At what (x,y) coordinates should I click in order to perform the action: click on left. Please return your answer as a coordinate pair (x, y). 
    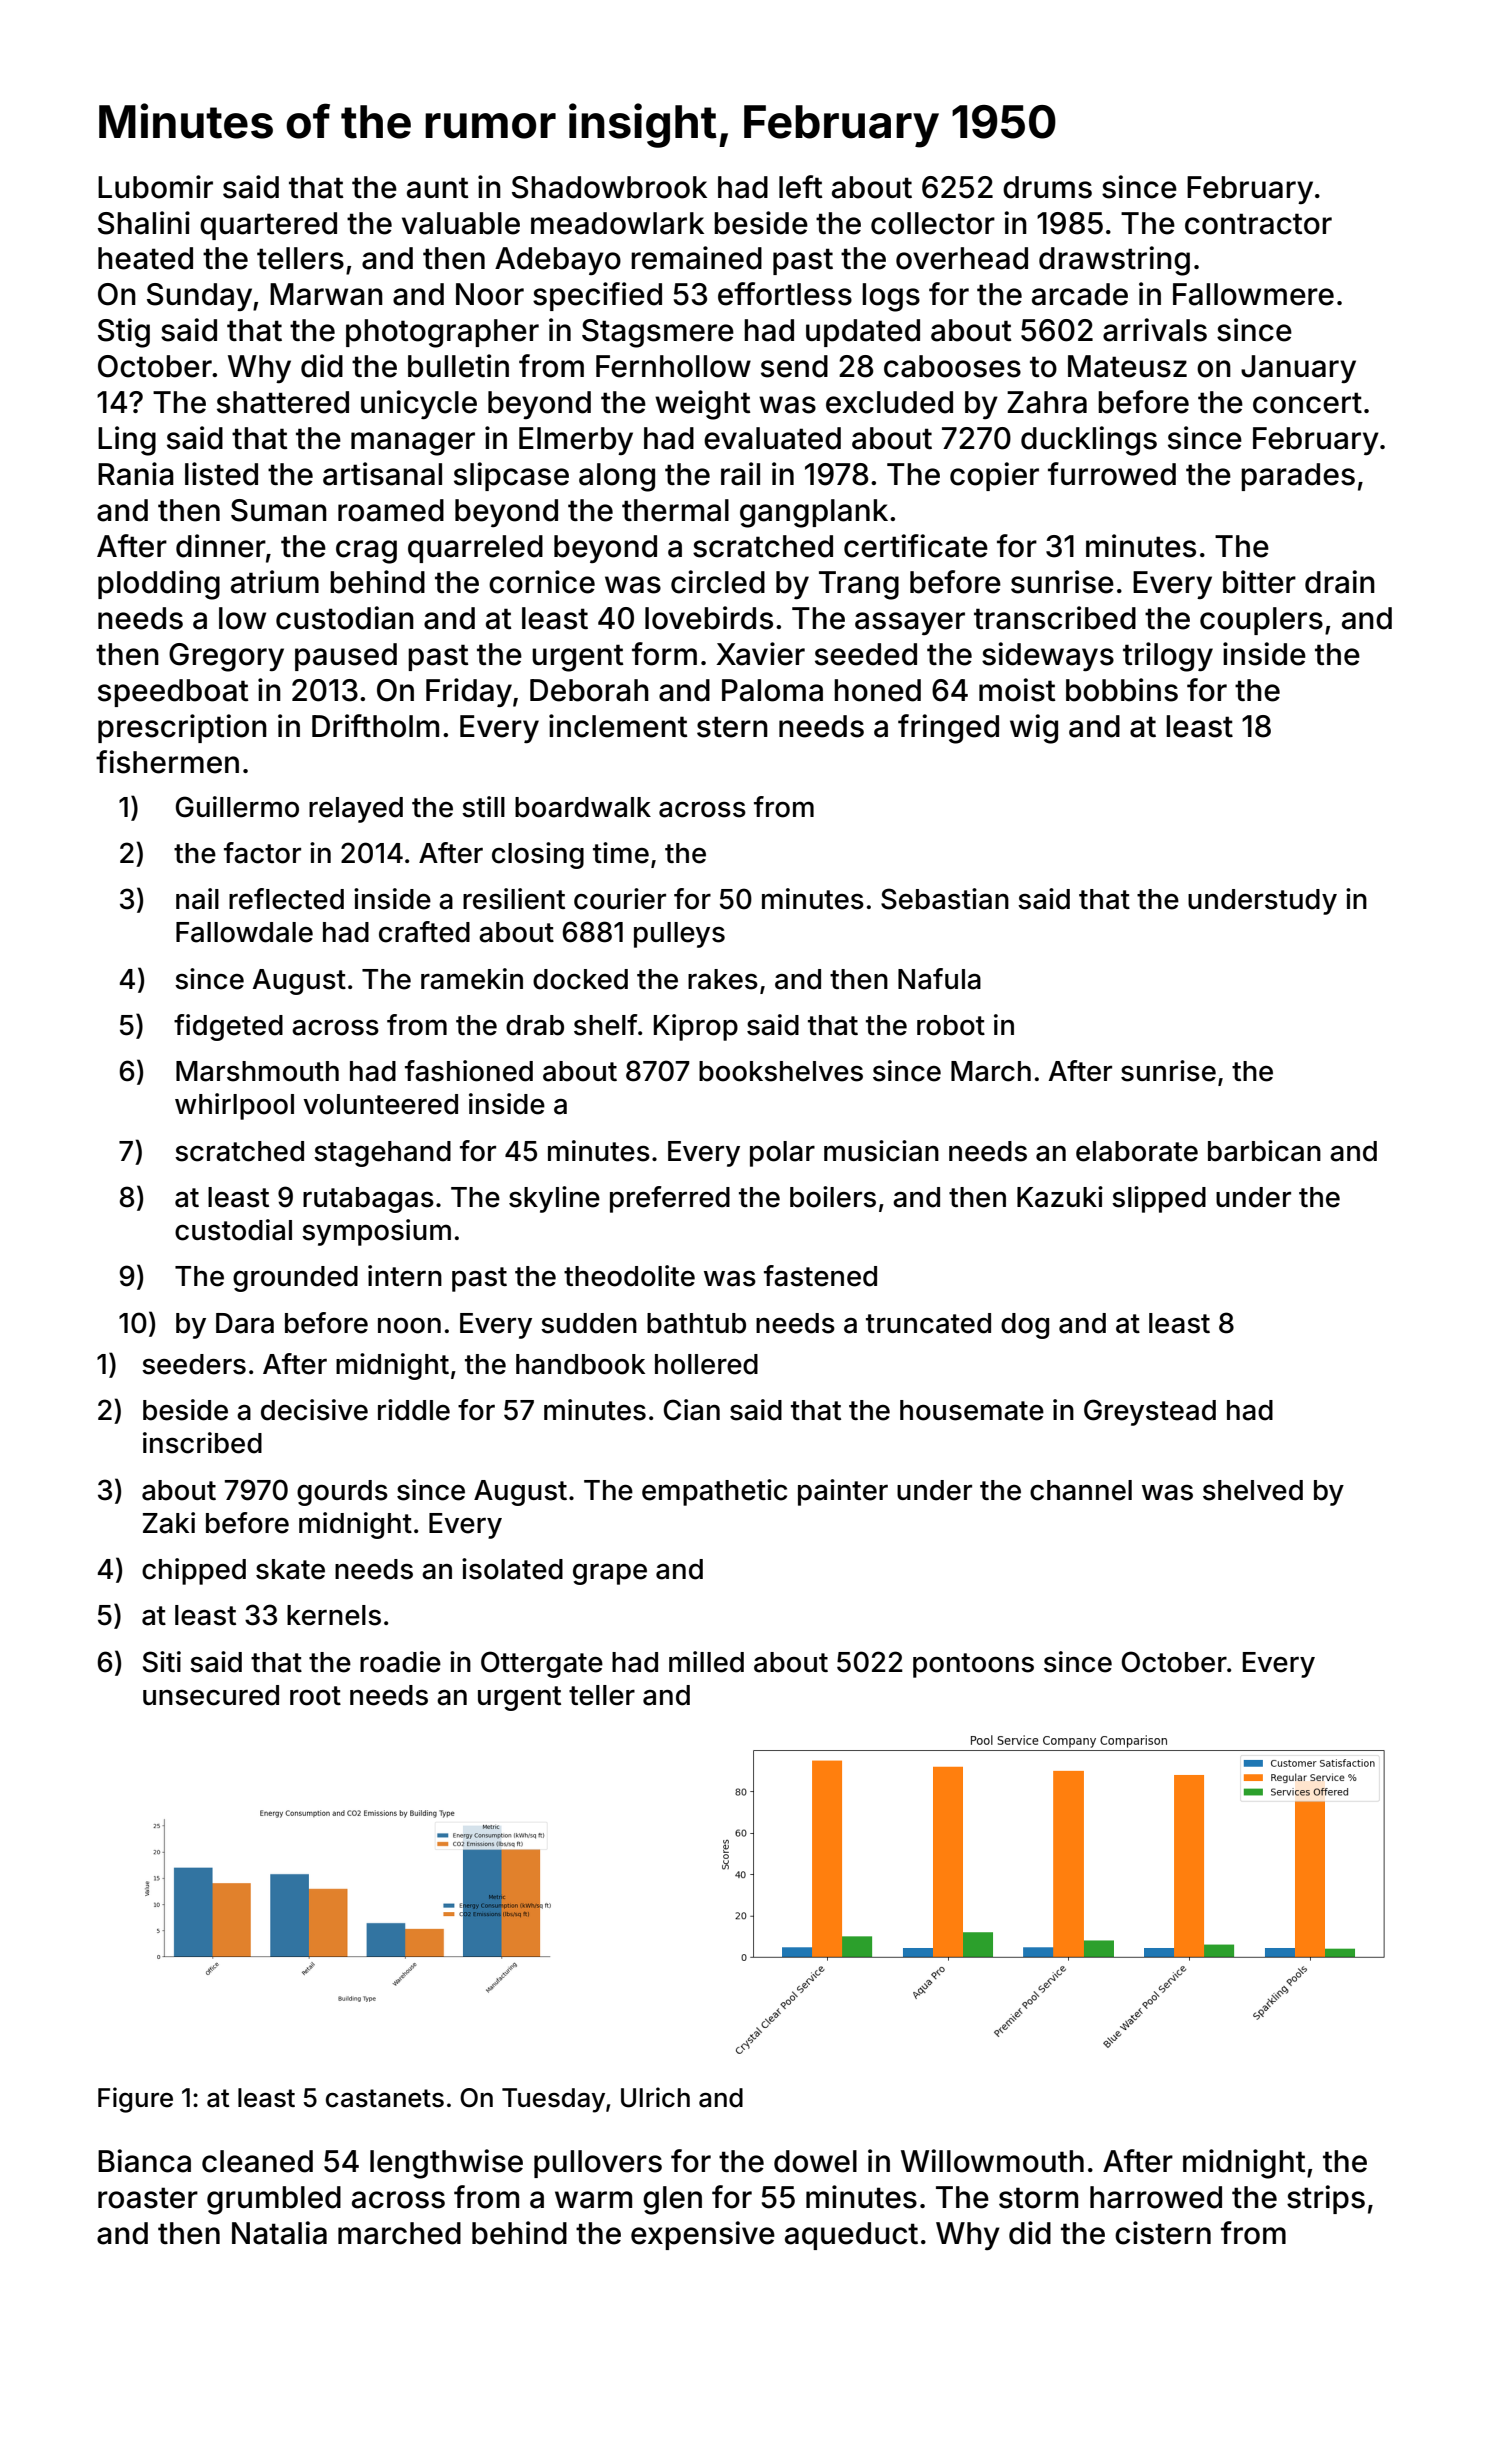
    Looking at the image, I should click on (801, 187).
